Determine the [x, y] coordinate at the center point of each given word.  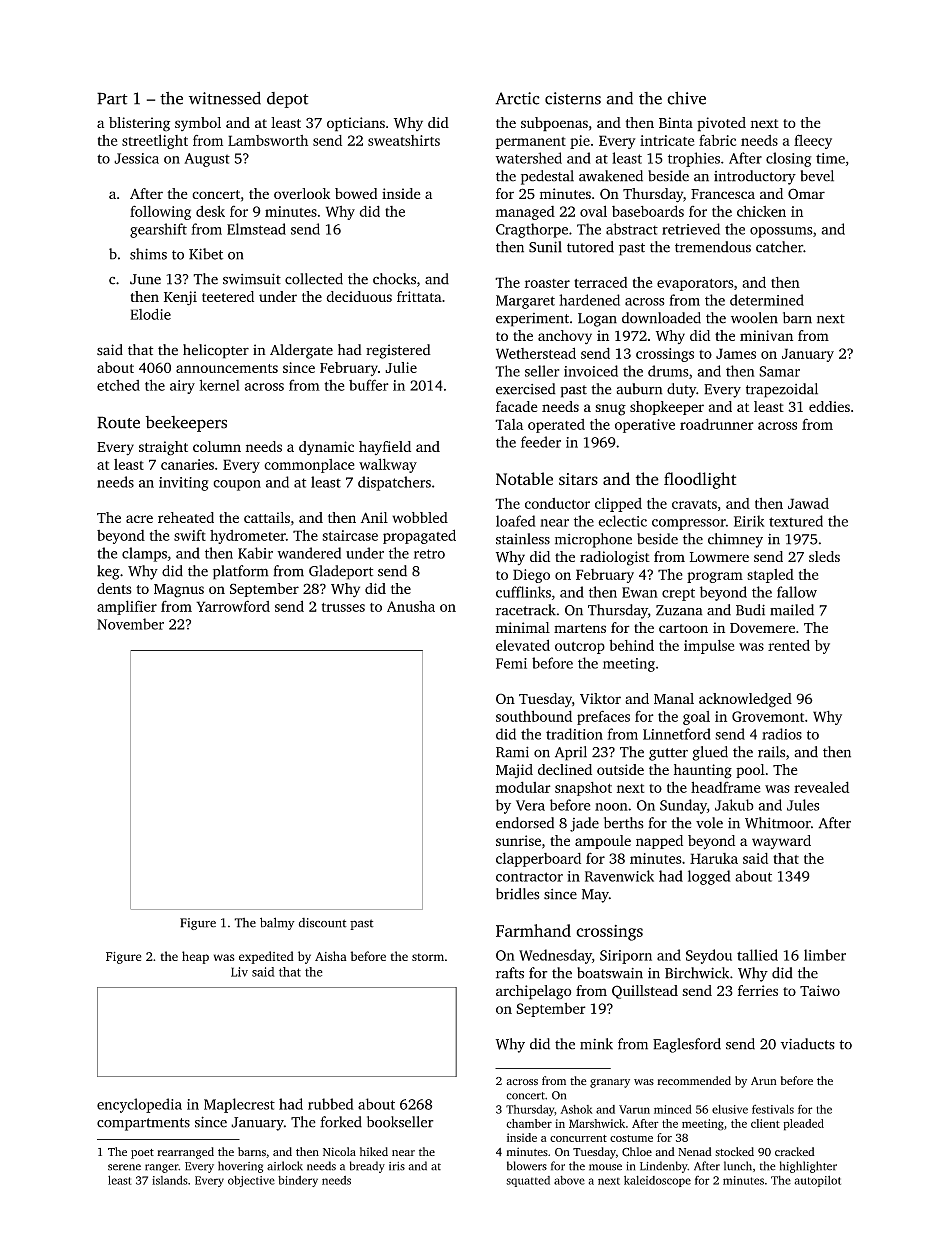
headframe [726, 787]
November [130, 624]
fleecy [813, 141]
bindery [298, 1181]
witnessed [225, 98]
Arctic [517, 98]
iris [397, 1166]
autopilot [817, 1181]
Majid [514, 771]
